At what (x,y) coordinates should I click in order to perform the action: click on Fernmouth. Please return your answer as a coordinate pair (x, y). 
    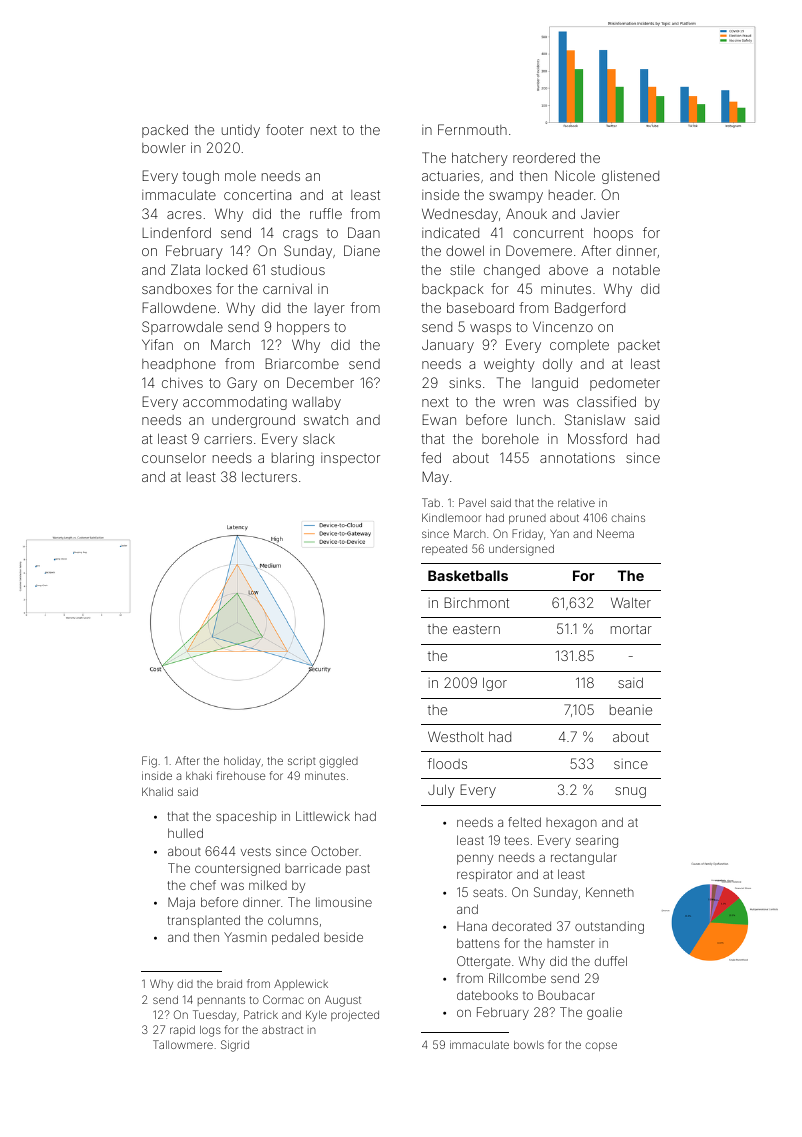
    Looking at the image, I should click on (472, 129).
